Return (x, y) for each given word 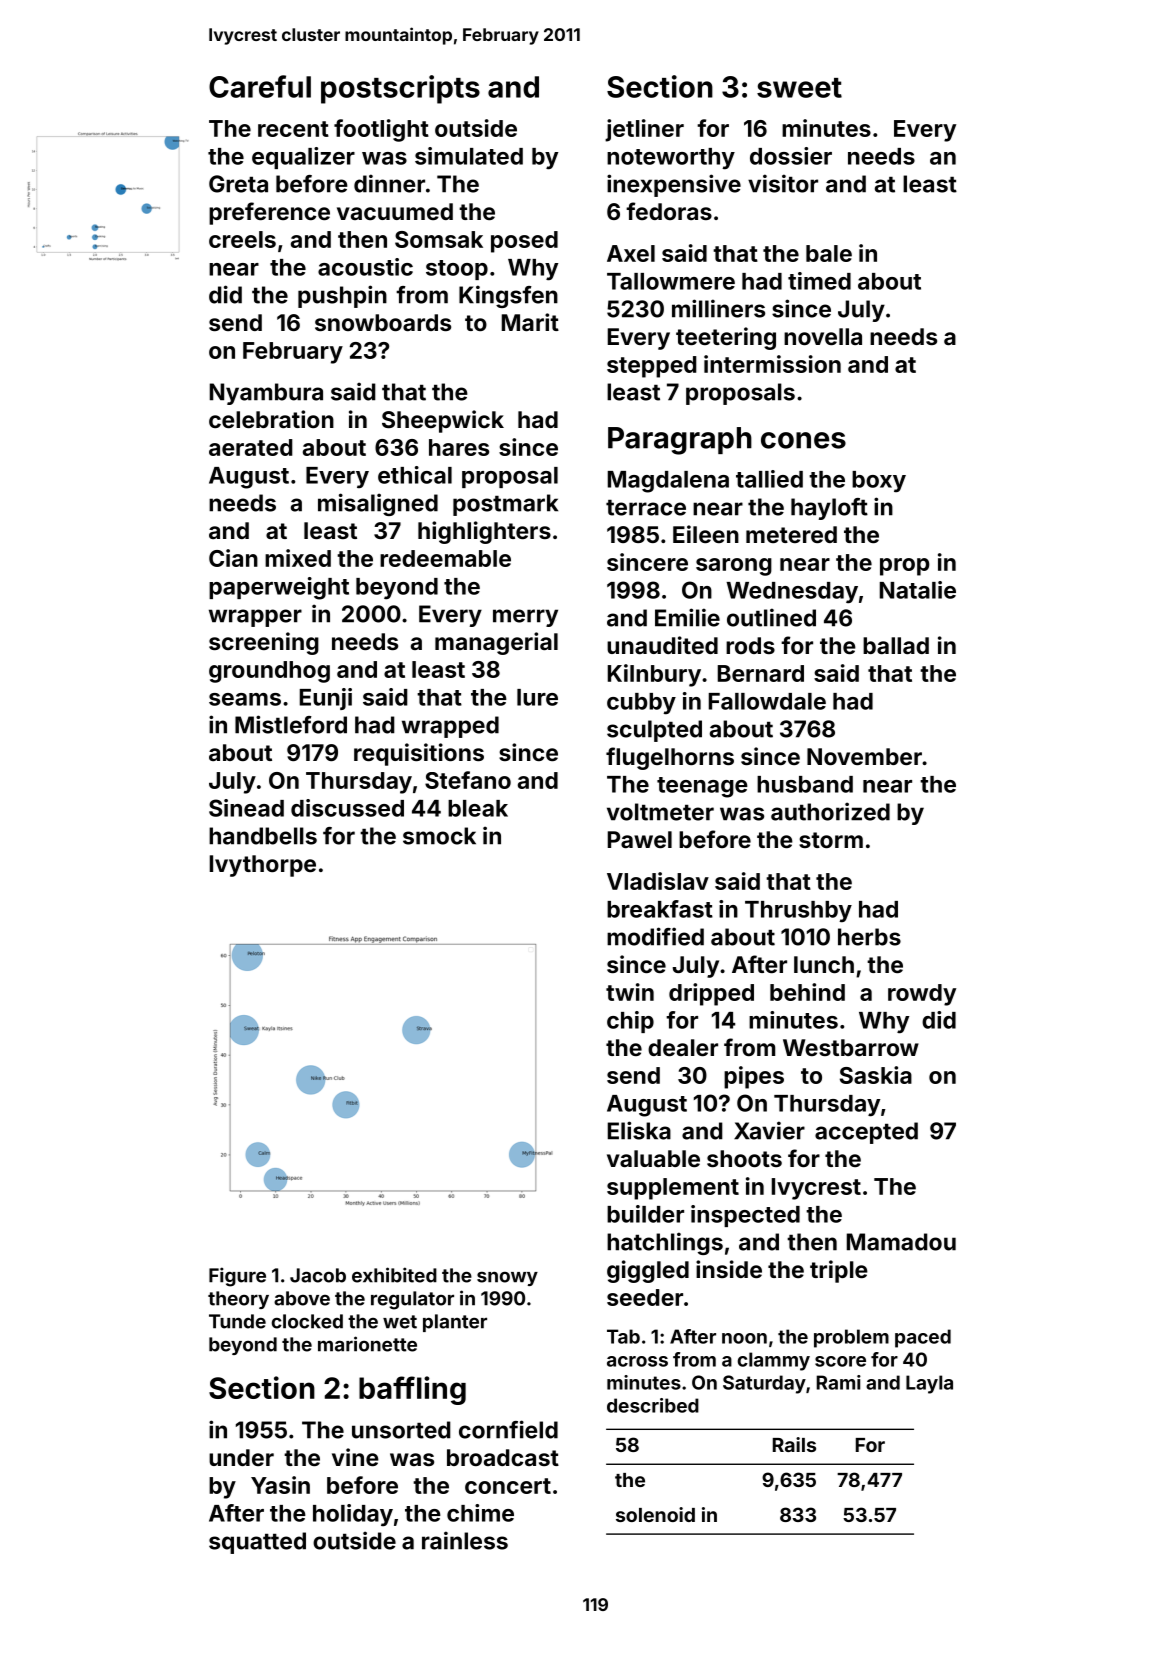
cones (803, 440)
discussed (347, 808)
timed (819, 281)
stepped (652, 367)
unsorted (401, 1430)
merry (525, 618)
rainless (465, 1540)
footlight (381, 130)
